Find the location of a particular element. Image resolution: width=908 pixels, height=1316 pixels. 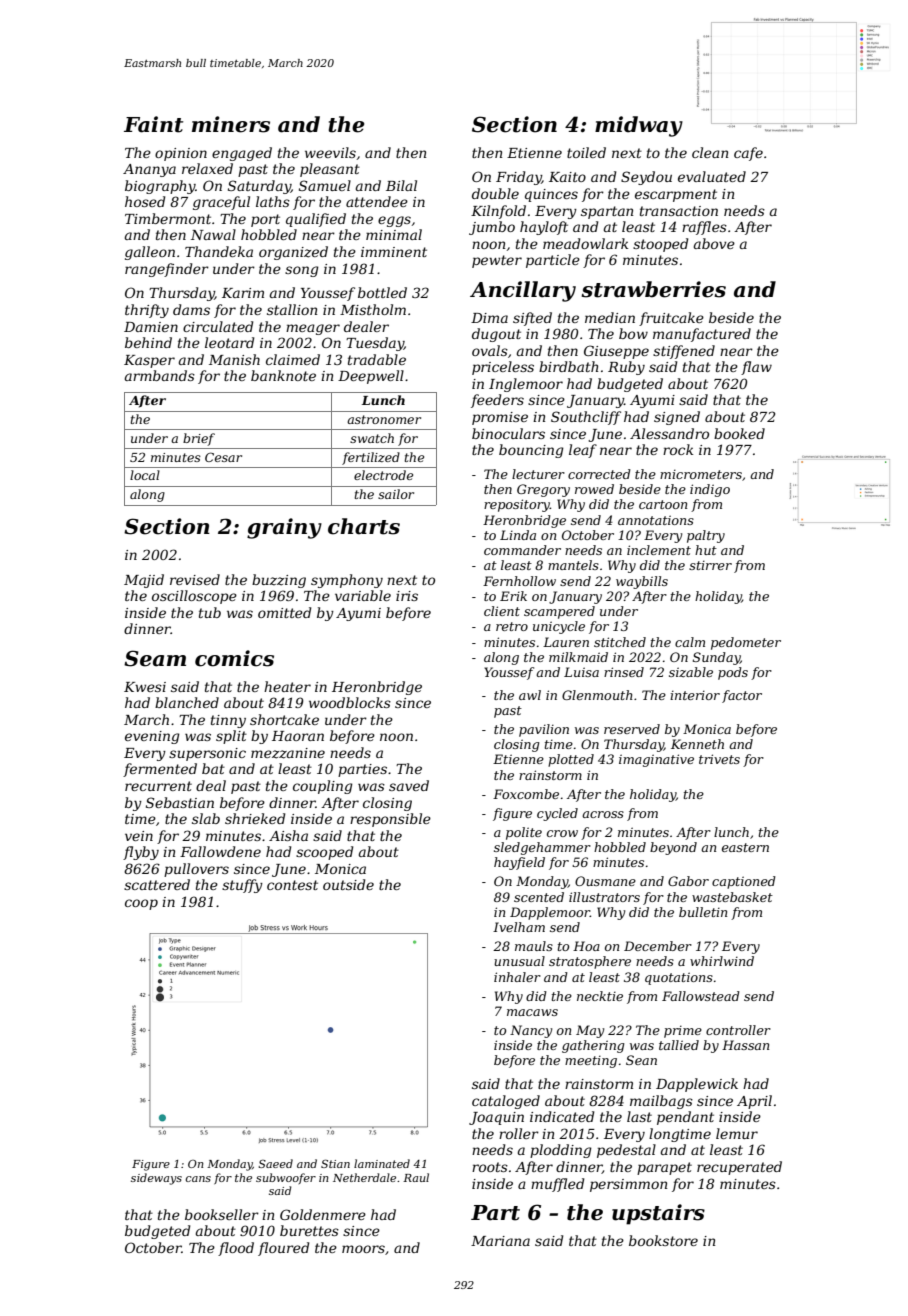

Mariana is located at coordinates (500, 1241).
